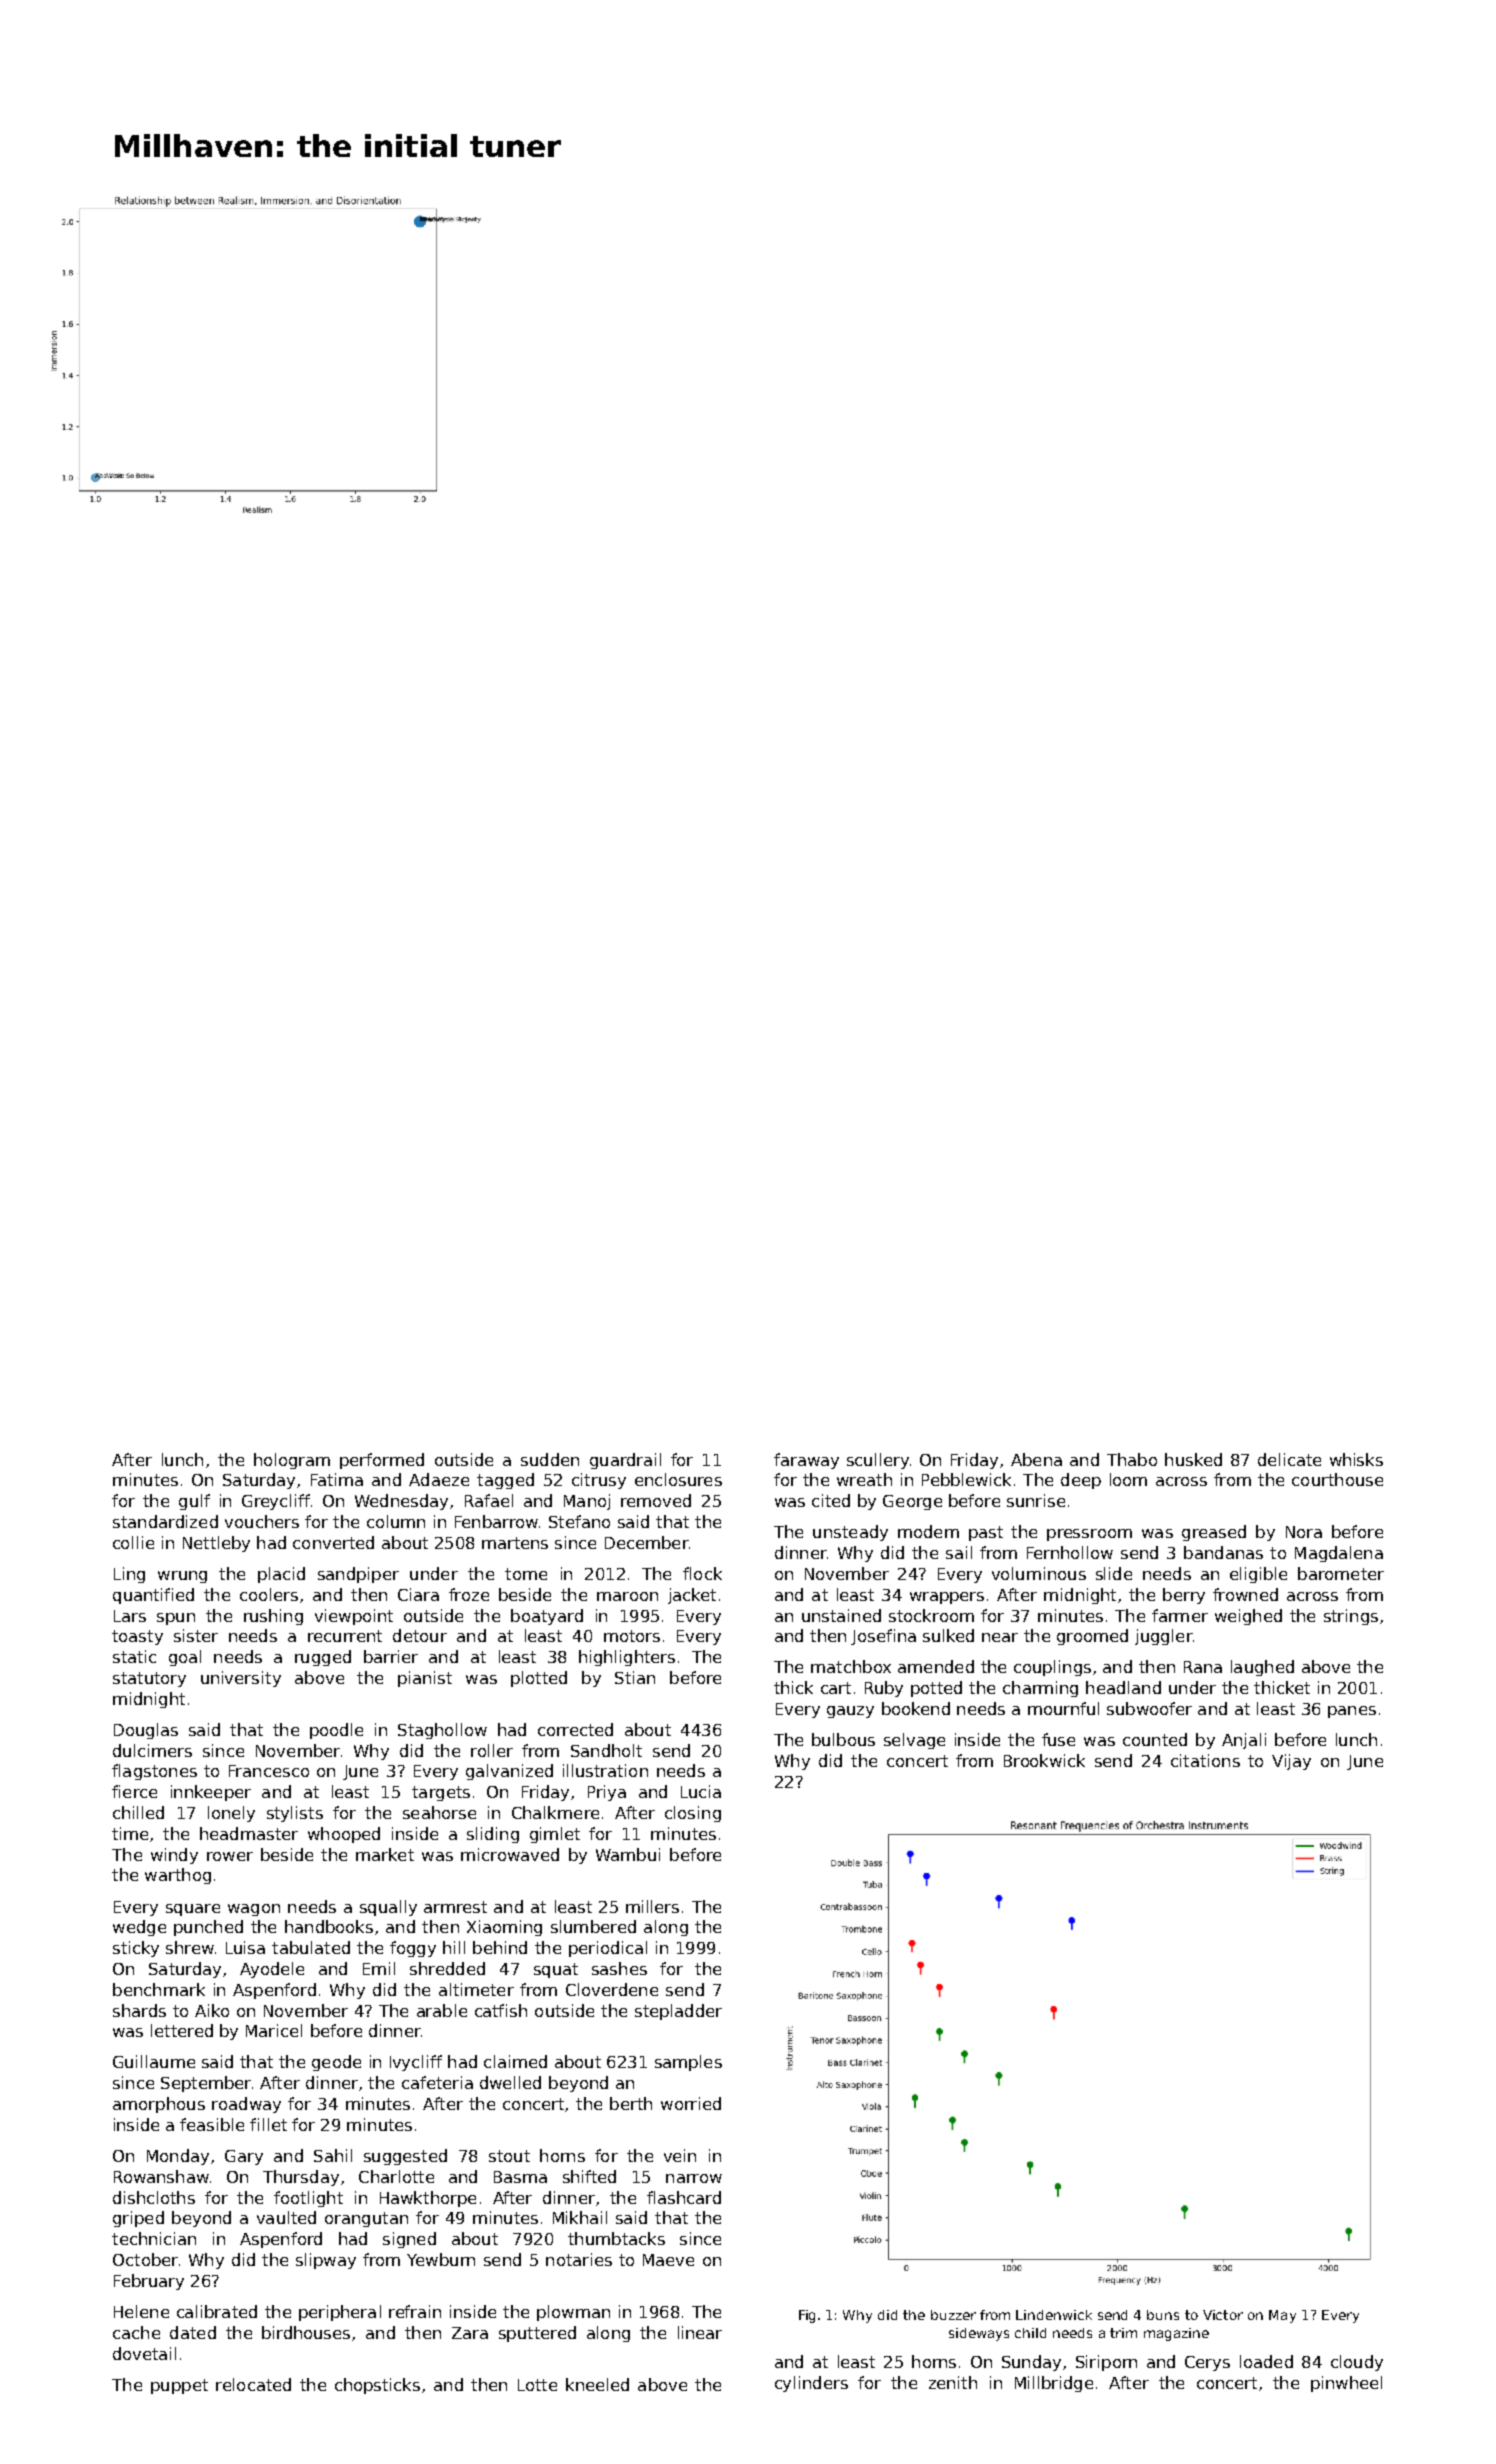 This page has height=2464, width=1496. I want to click on stout, so click(509, 2156).
